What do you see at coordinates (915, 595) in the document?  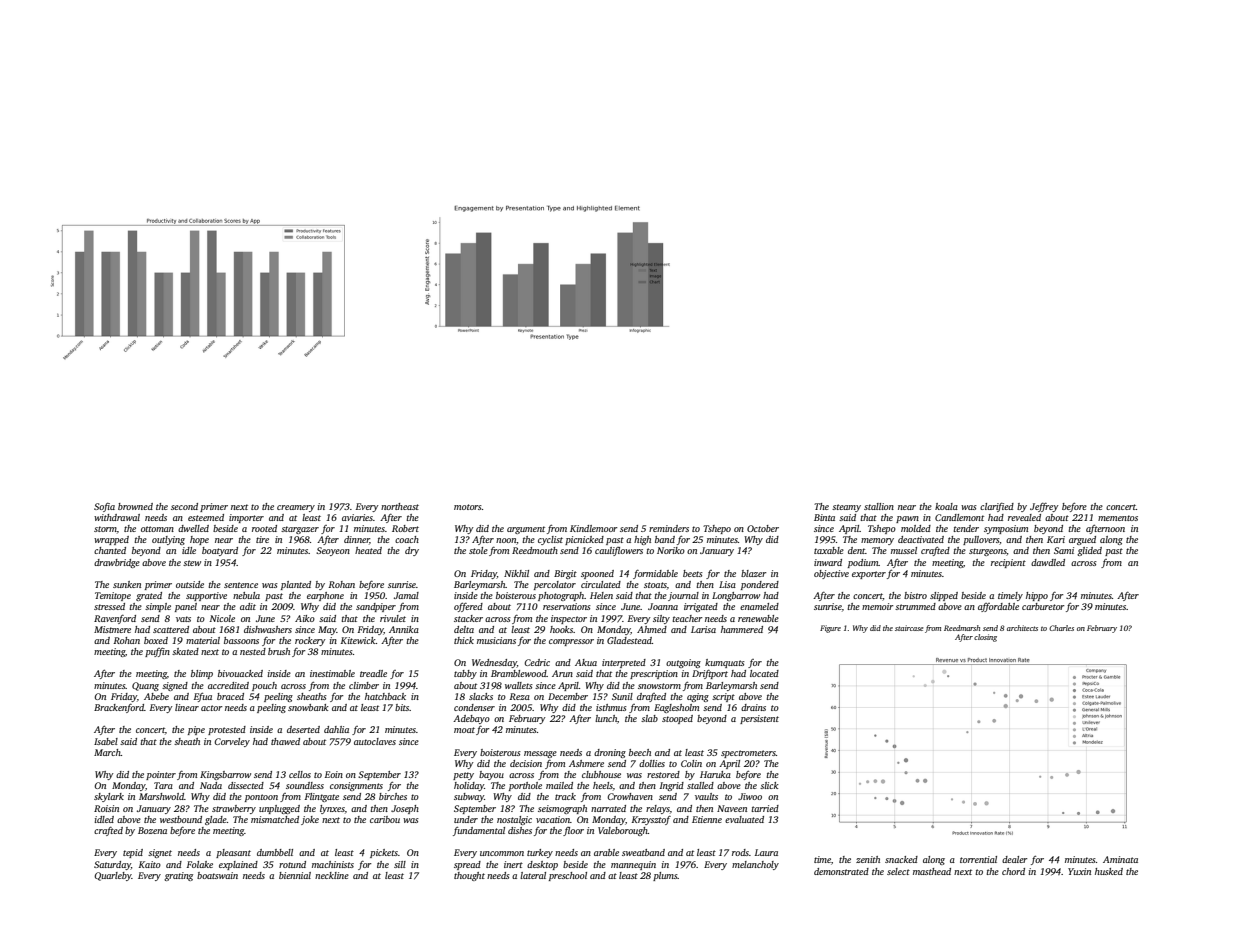 I see `bistro` at bounding box center [915, 595].
